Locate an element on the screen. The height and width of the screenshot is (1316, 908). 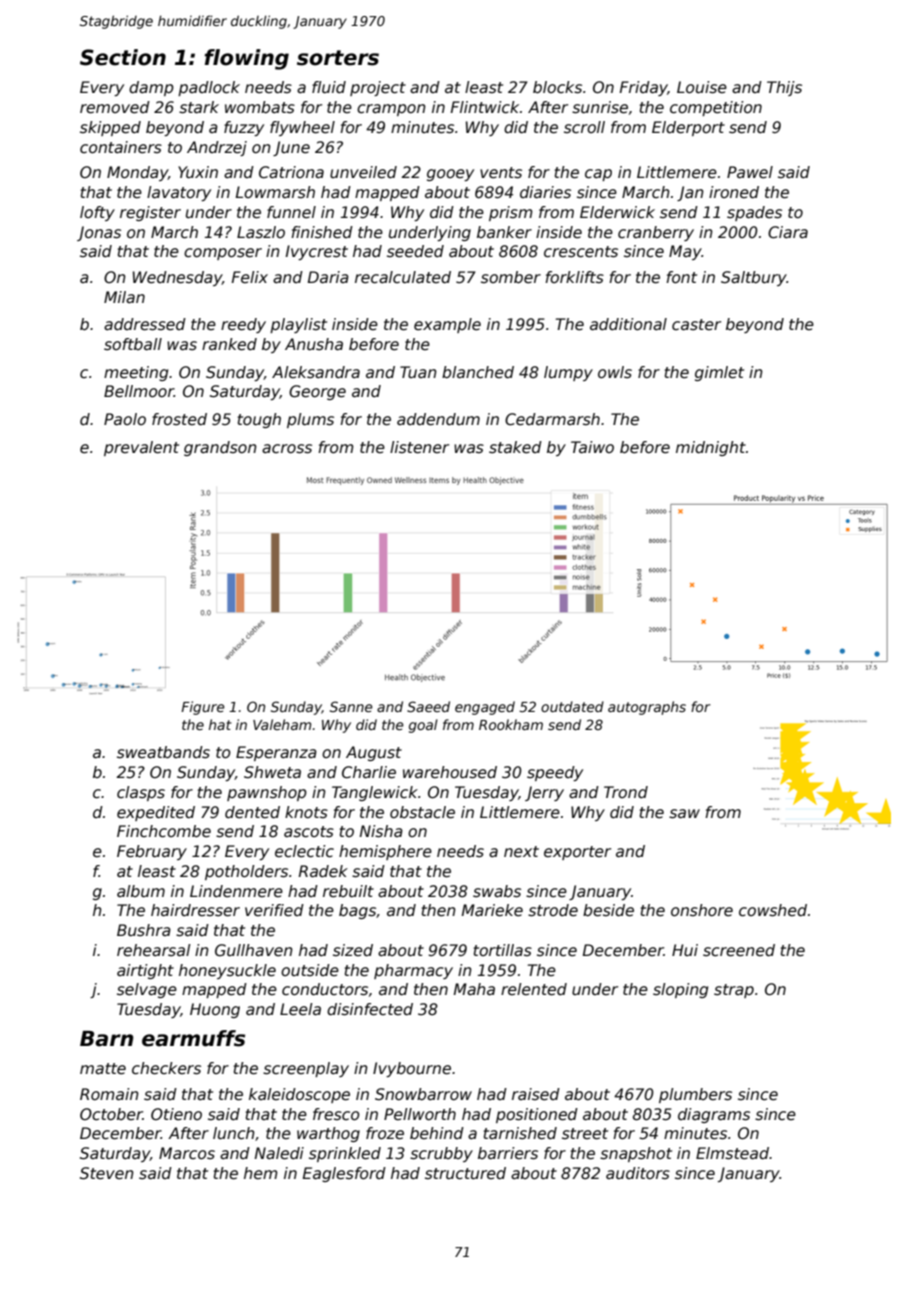
tarnished is located at coordinates (520, 1133).
